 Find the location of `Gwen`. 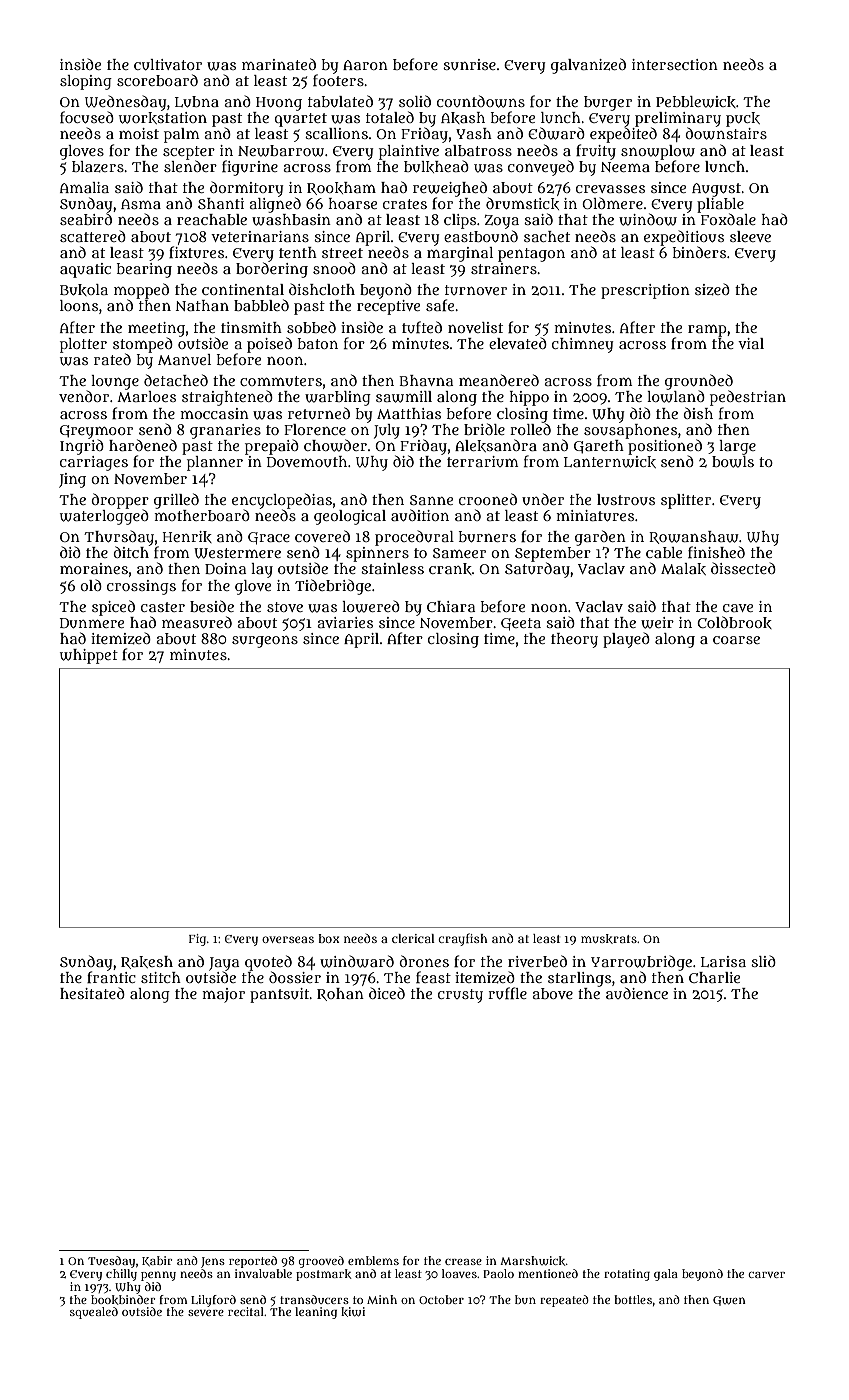

Gwen is located at coordinates (729, 1301).
